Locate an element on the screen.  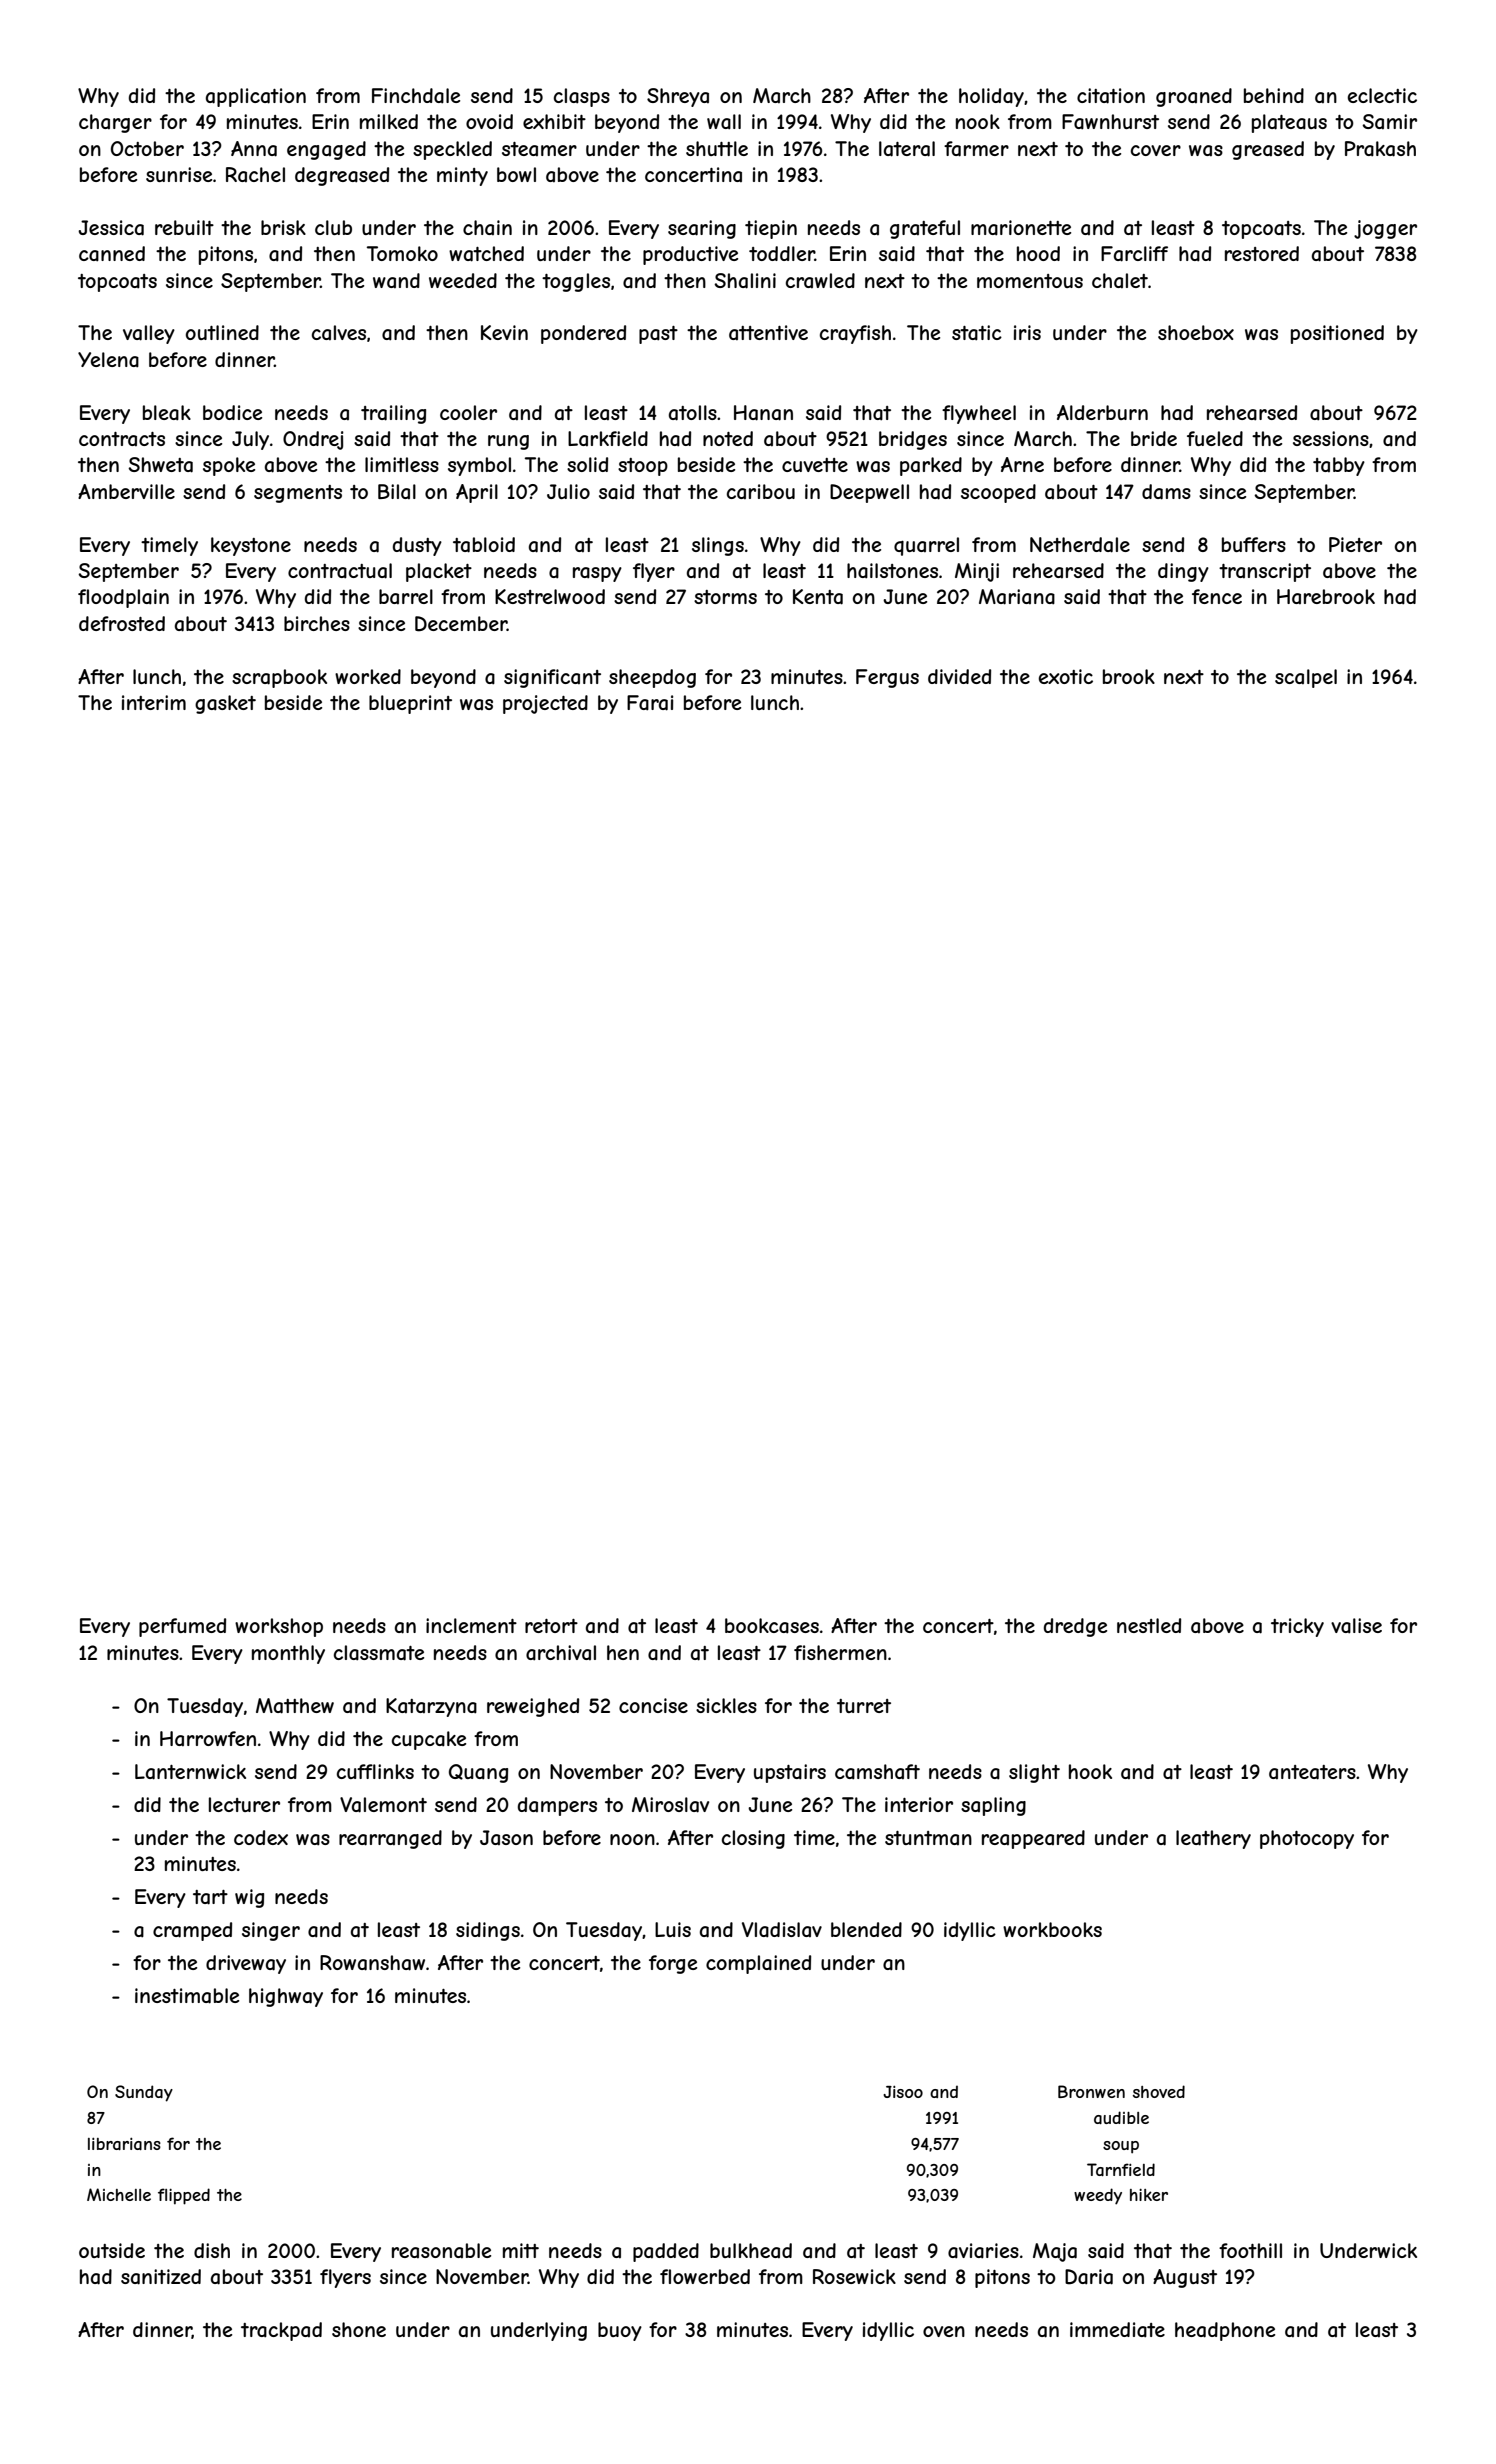
headphone is located at coordinates (1225, 2331).
